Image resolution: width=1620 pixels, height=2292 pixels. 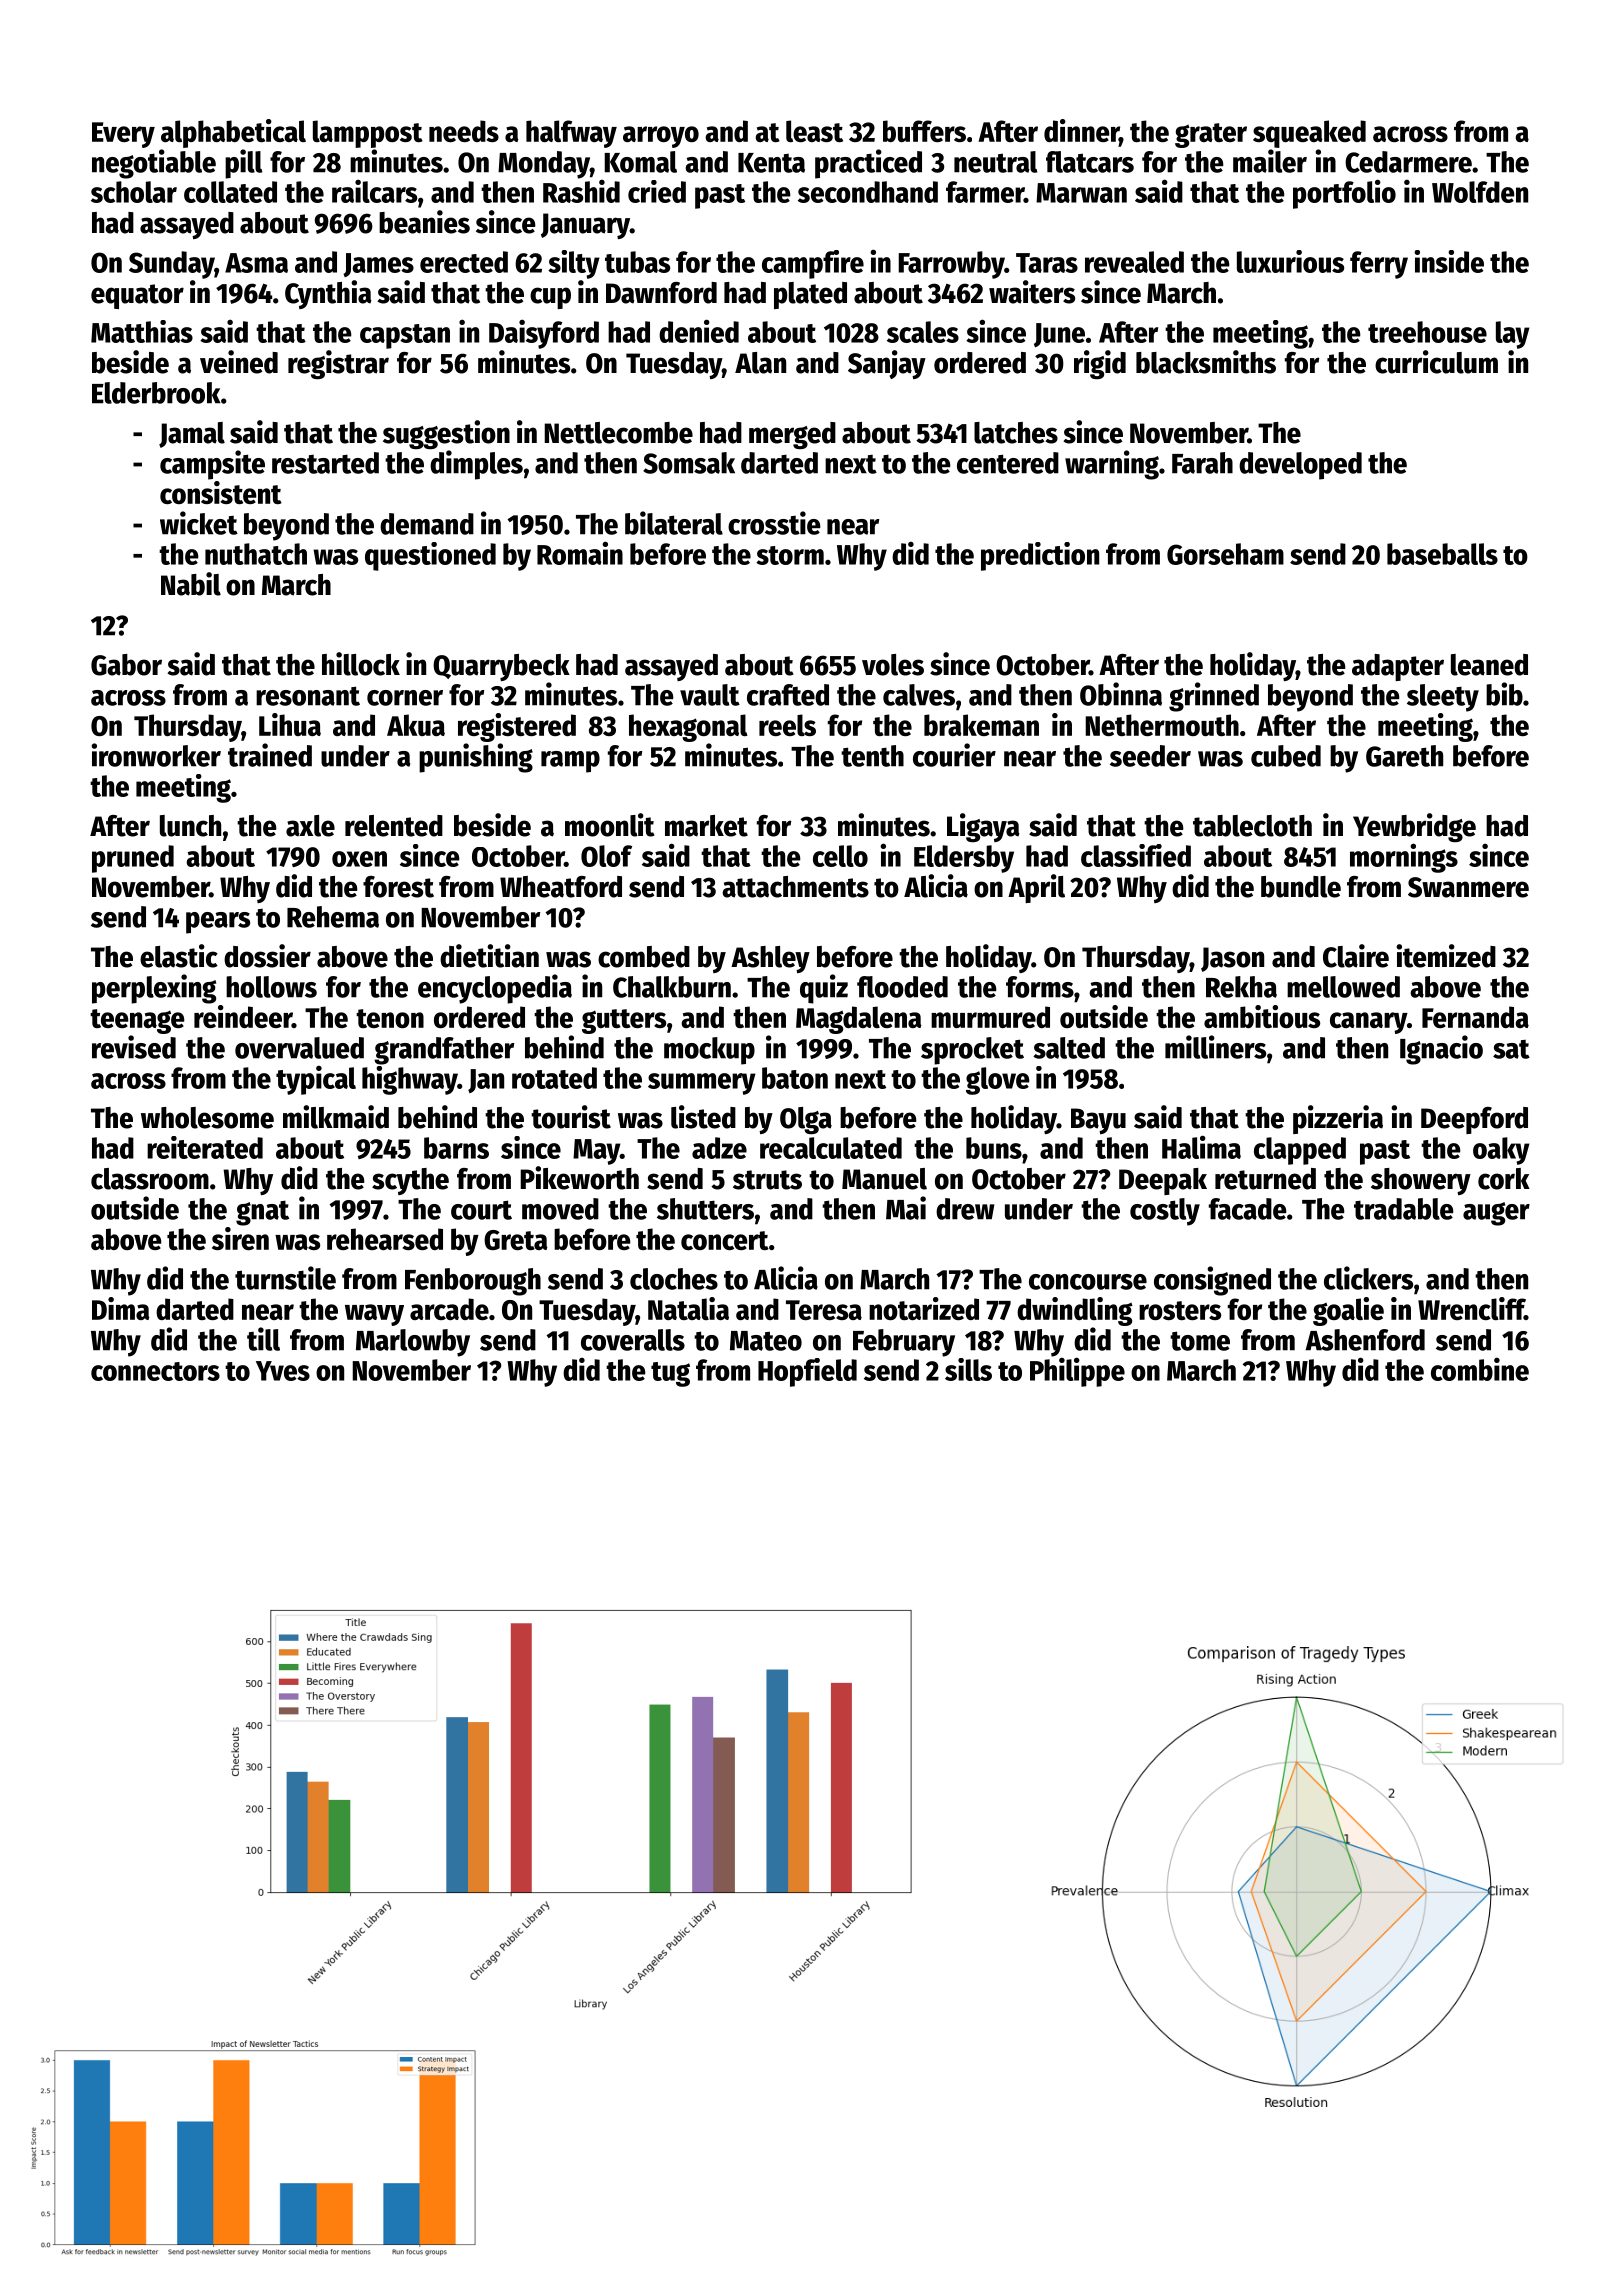 I want to click on scholar, so click(x=134, y=192).
